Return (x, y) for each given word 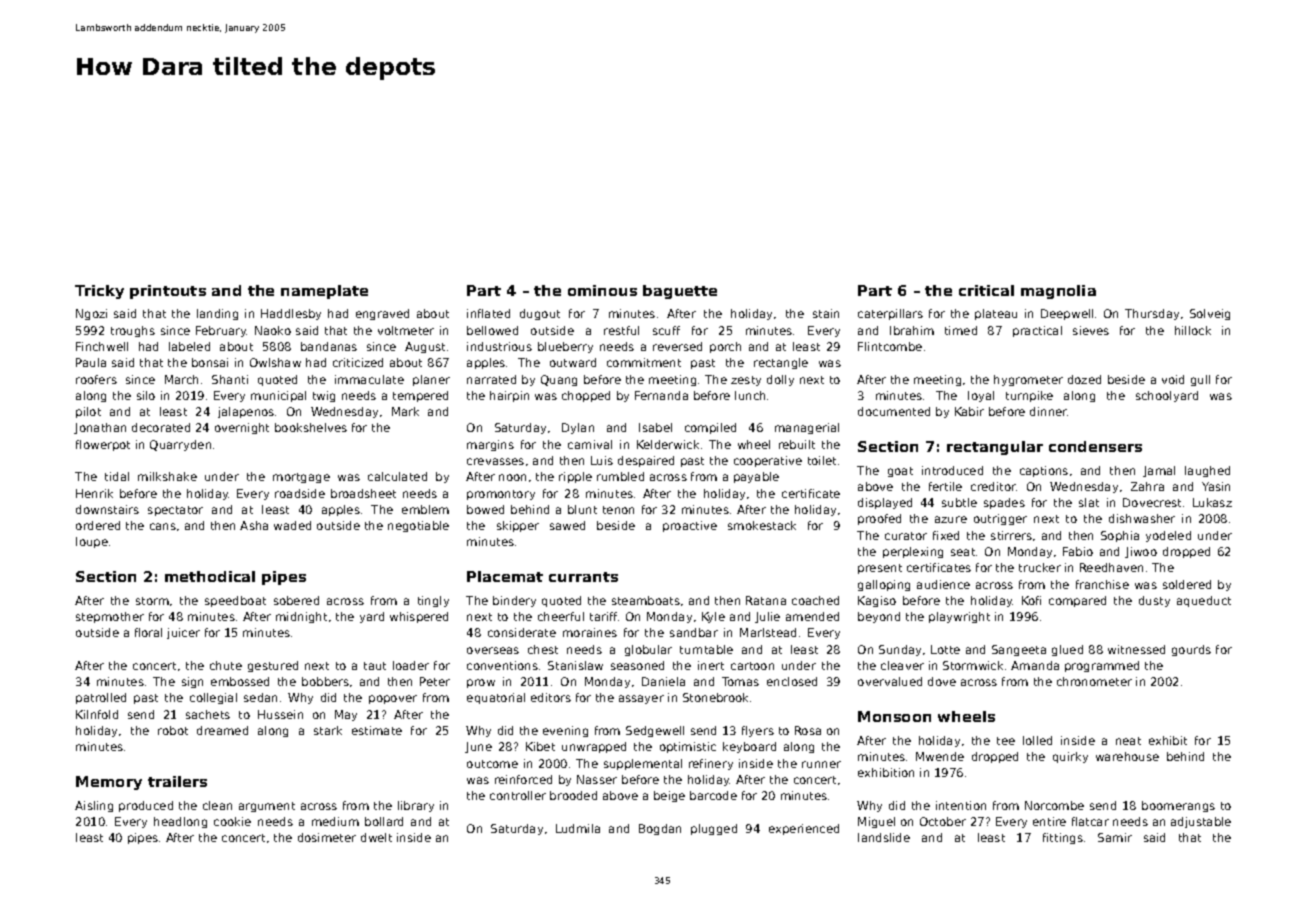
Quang (559, 380)
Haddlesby (291, 314)
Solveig (1210, 314)
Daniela (663, 681)
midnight (301, 617)
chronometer (1094, 681)
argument (267, 807)
